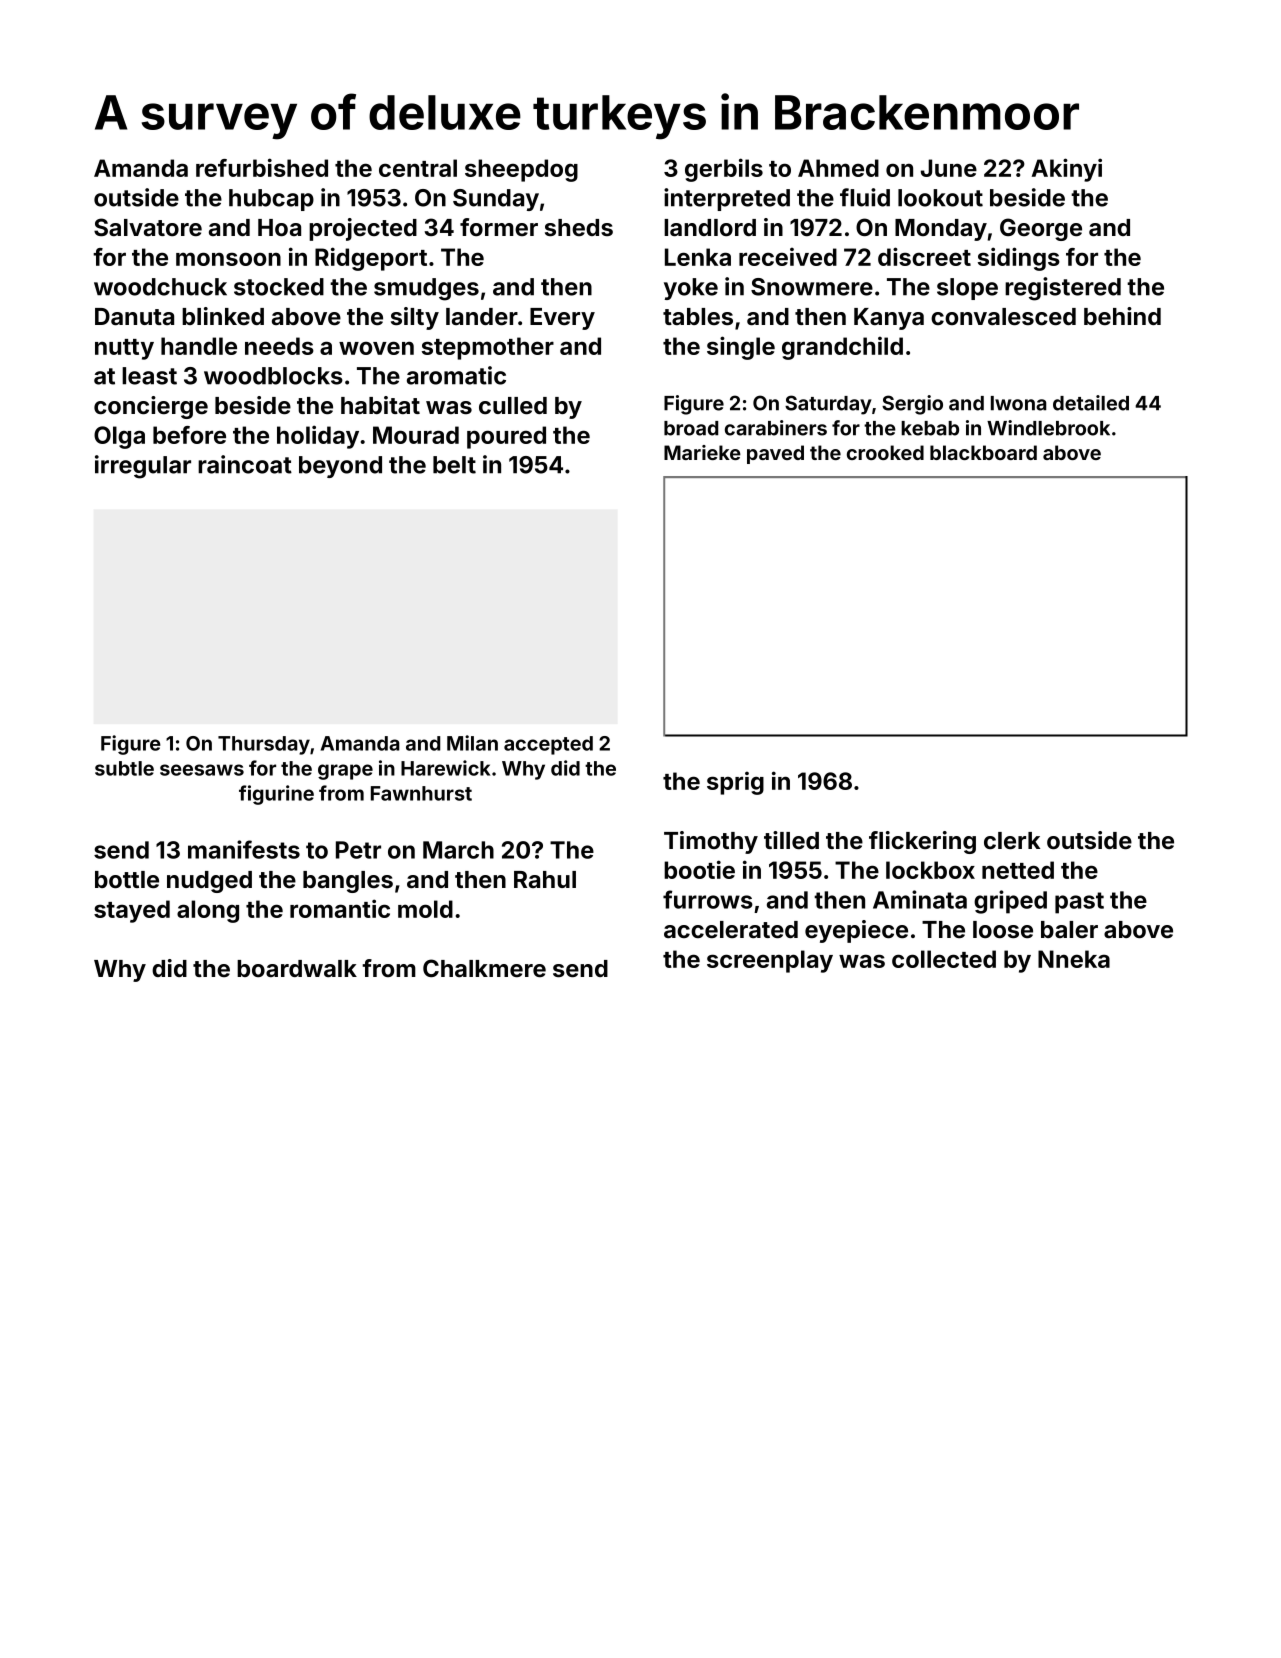  Describe the element at coordinates (741, 348) in the page. I see `single` at that location.
